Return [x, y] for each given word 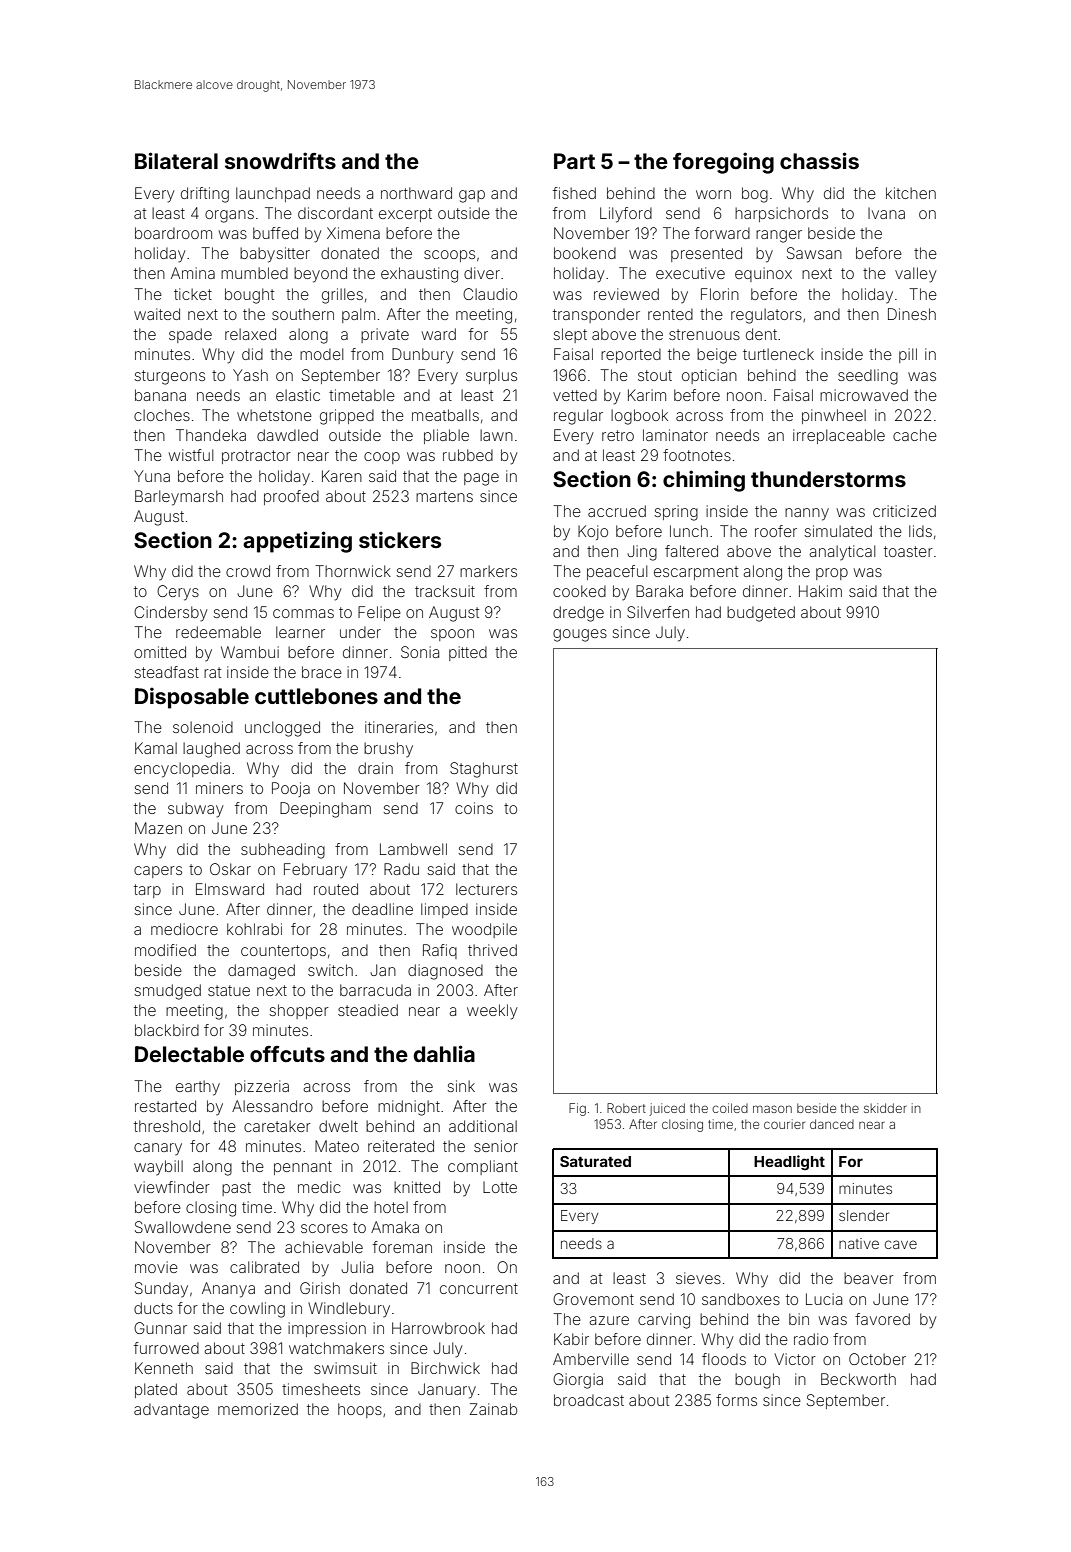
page [481, 479]
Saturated [595, 1161]
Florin [720, 294]
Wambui [250, 652]
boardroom [173, 233]
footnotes [697, 455]
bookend [585, 253]
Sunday [161, 1289]
